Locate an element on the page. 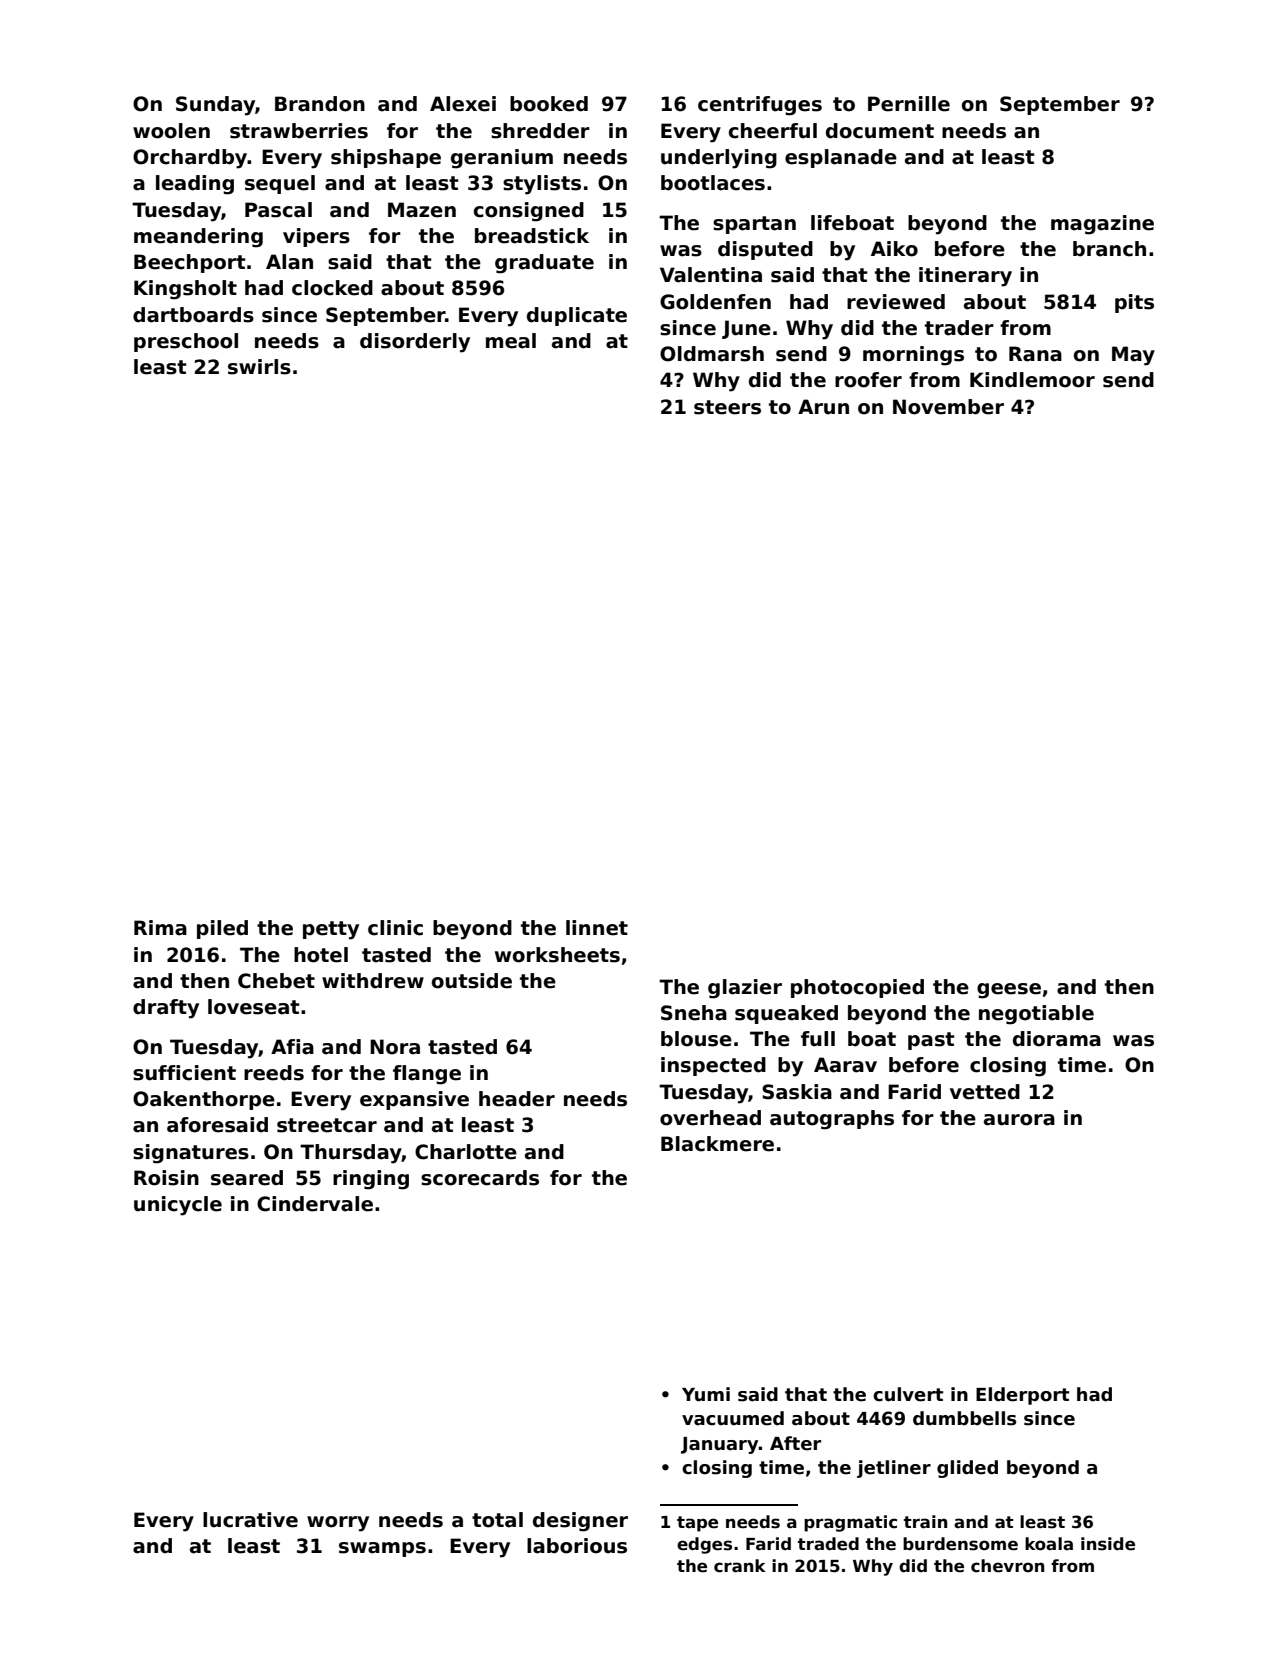  negotiable is located at coordinates (1036, 1015).
